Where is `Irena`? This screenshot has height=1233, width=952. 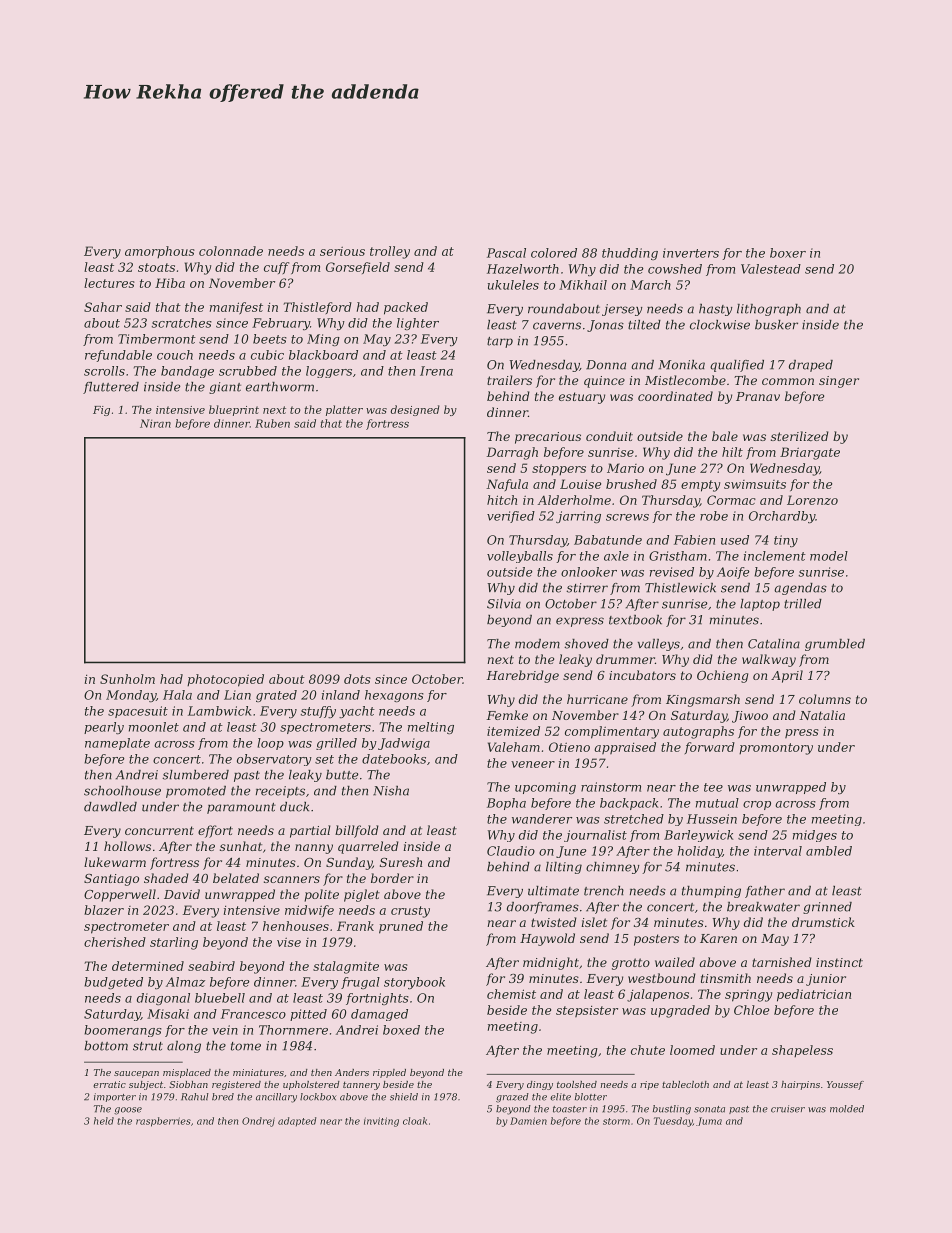 Irena is located at coordinates (436, 371).
